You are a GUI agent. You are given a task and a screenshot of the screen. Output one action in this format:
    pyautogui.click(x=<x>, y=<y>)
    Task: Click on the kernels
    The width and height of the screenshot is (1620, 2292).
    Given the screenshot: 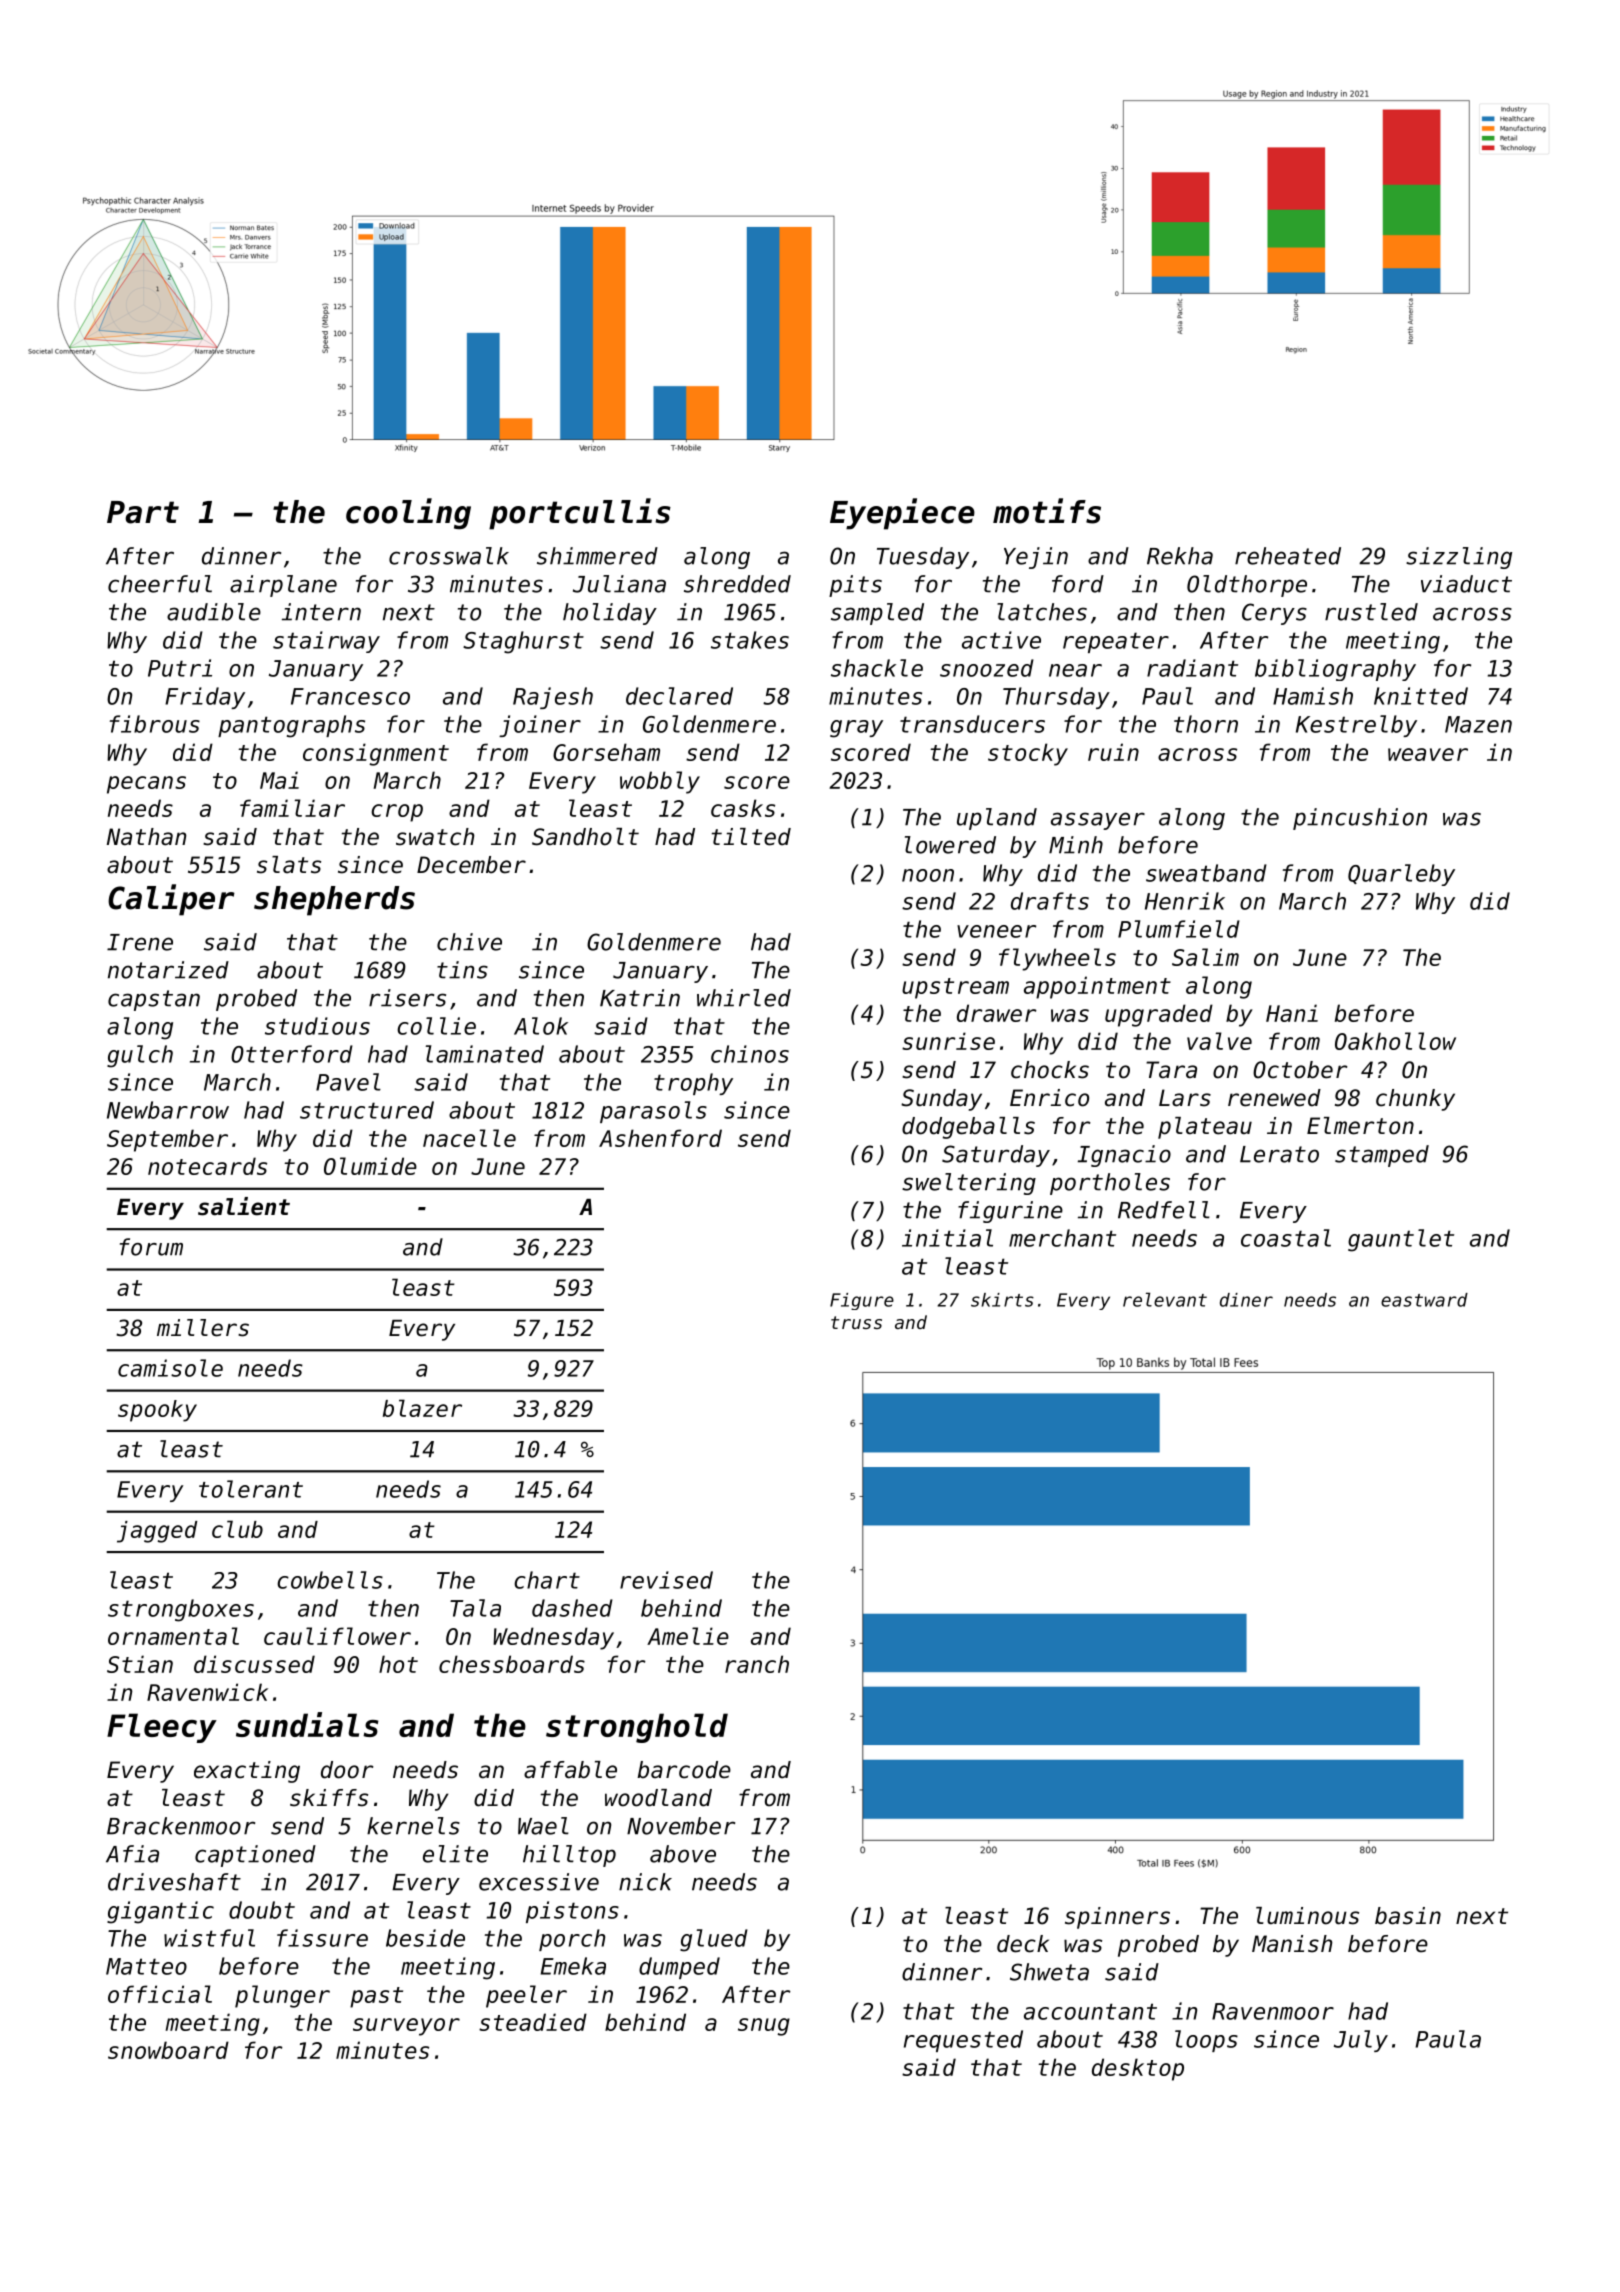 What is the action you would take?
    pyautogui.click(x=413, y=1826)
